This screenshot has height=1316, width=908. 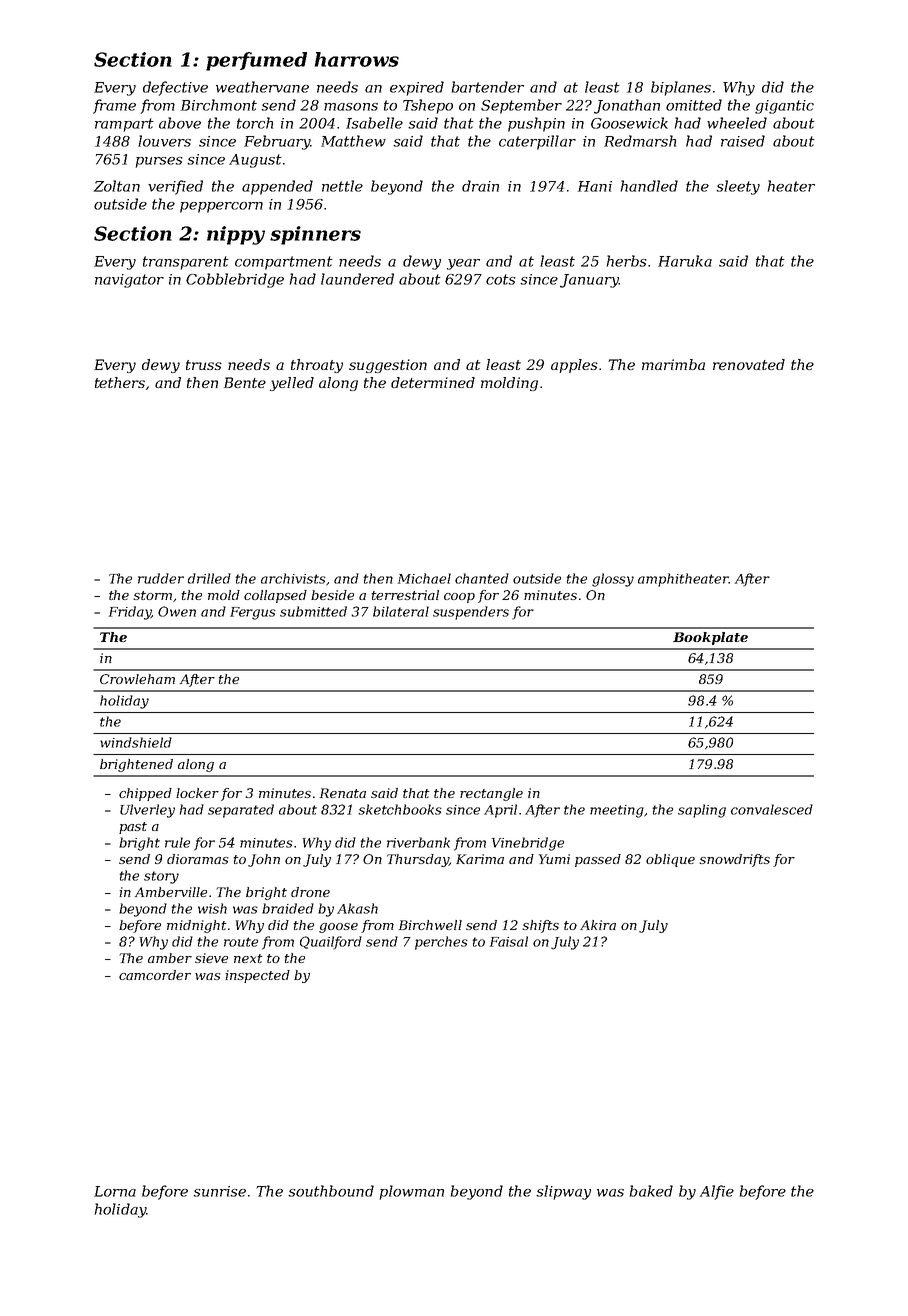 I want to click on gigantic, so click(x=784, y=107).
